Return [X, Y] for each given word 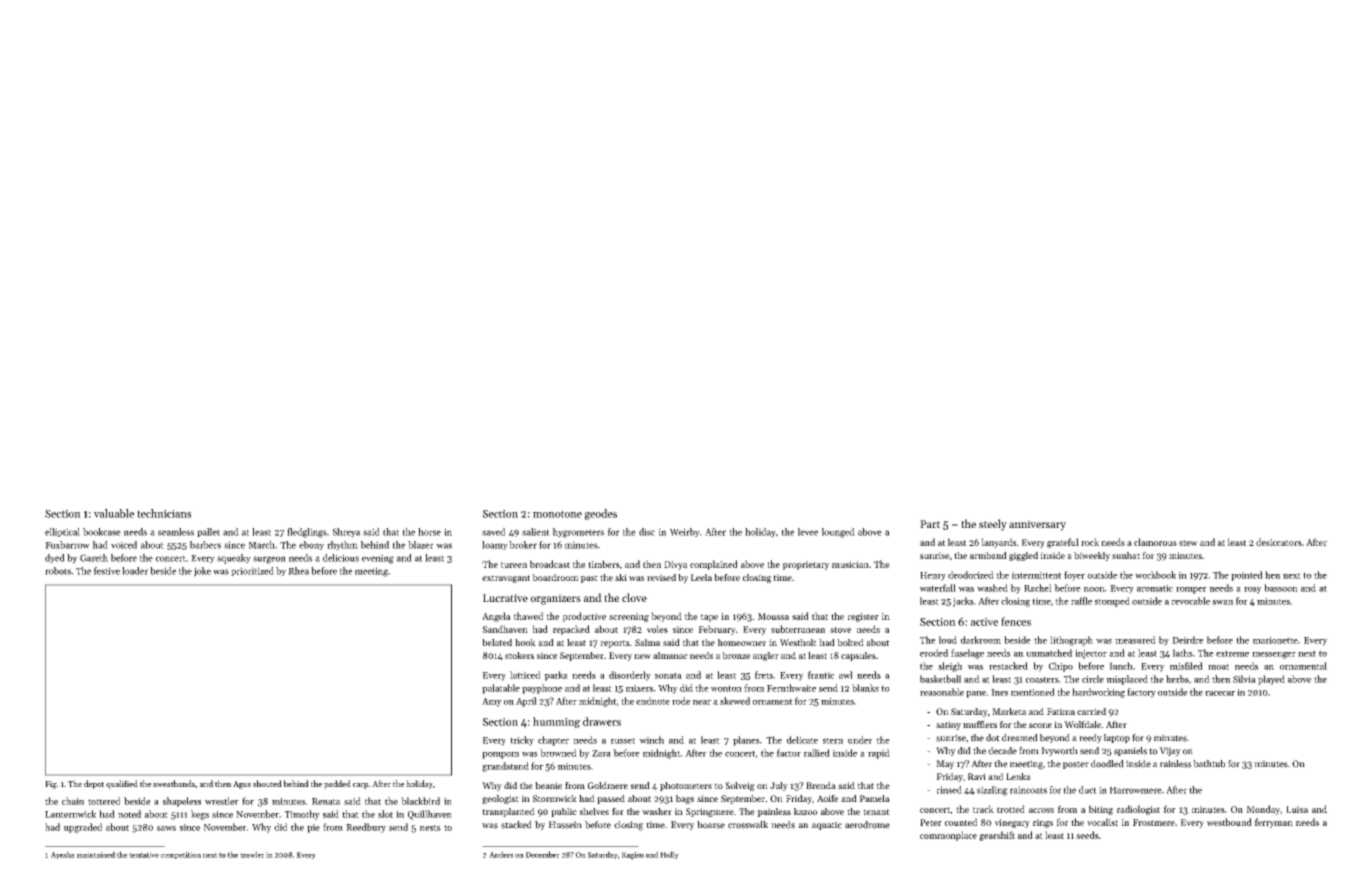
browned [558, 753]
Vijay [1170, 751]
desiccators [1279, 542]
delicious [341, 558]
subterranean [798, 629]
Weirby [685, 532]
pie [313, 828]
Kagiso [633, 856]
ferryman [1274, 823]
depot [94, 784]
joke [202, 572]
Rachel [1038, 588]
